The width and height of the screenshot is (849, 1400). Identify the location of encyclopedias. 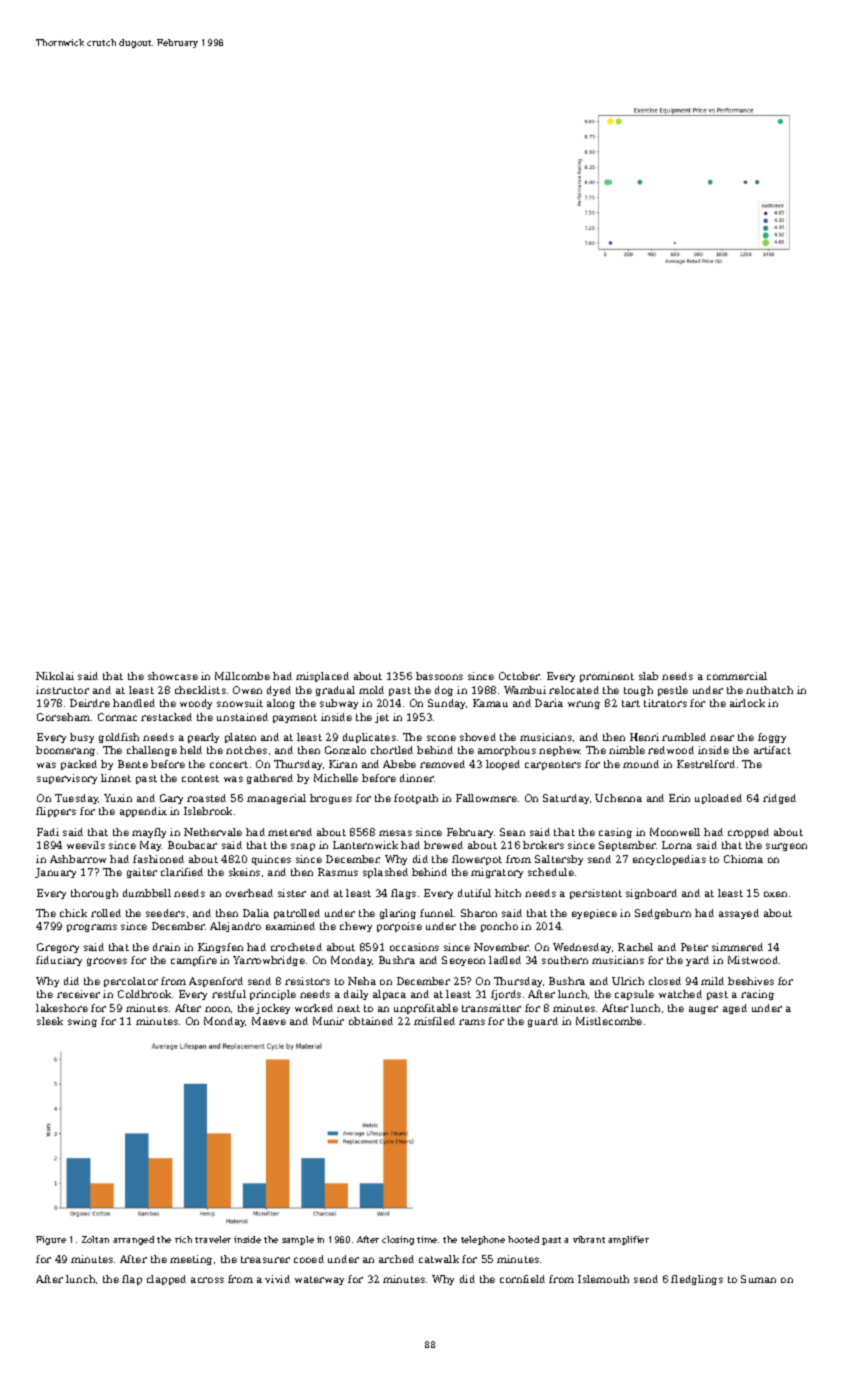
(669, 860).
